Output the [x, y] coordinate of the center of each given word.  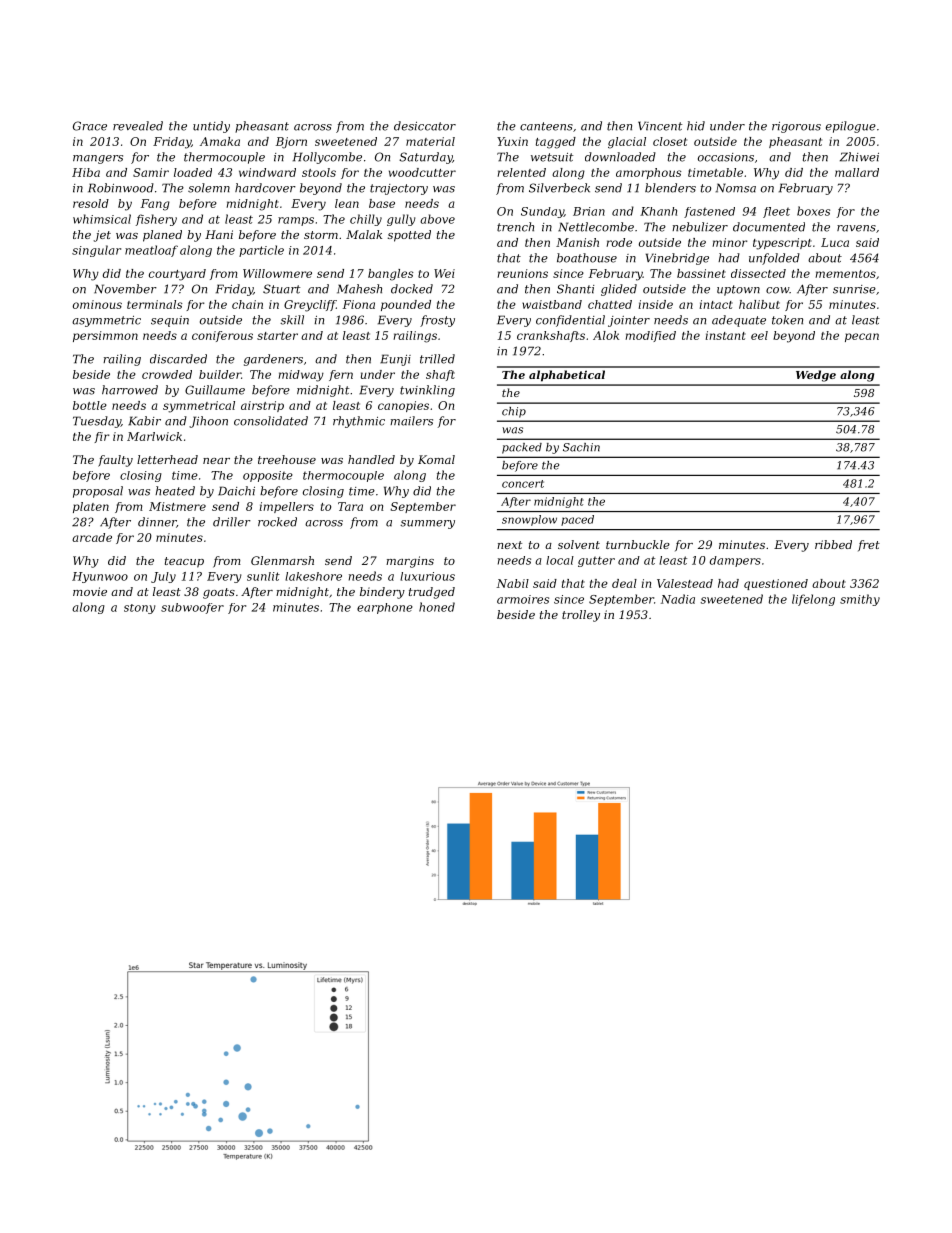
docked [412, 289]
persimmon [105, 336]
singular [96, 251]
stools [319, 172]
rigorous [796, 127]
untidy [211, 127]
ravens [856, 228]
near [216, 461]
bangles [390, 275]
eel [759, 335]
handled [371, 459]
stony [140, 609]
